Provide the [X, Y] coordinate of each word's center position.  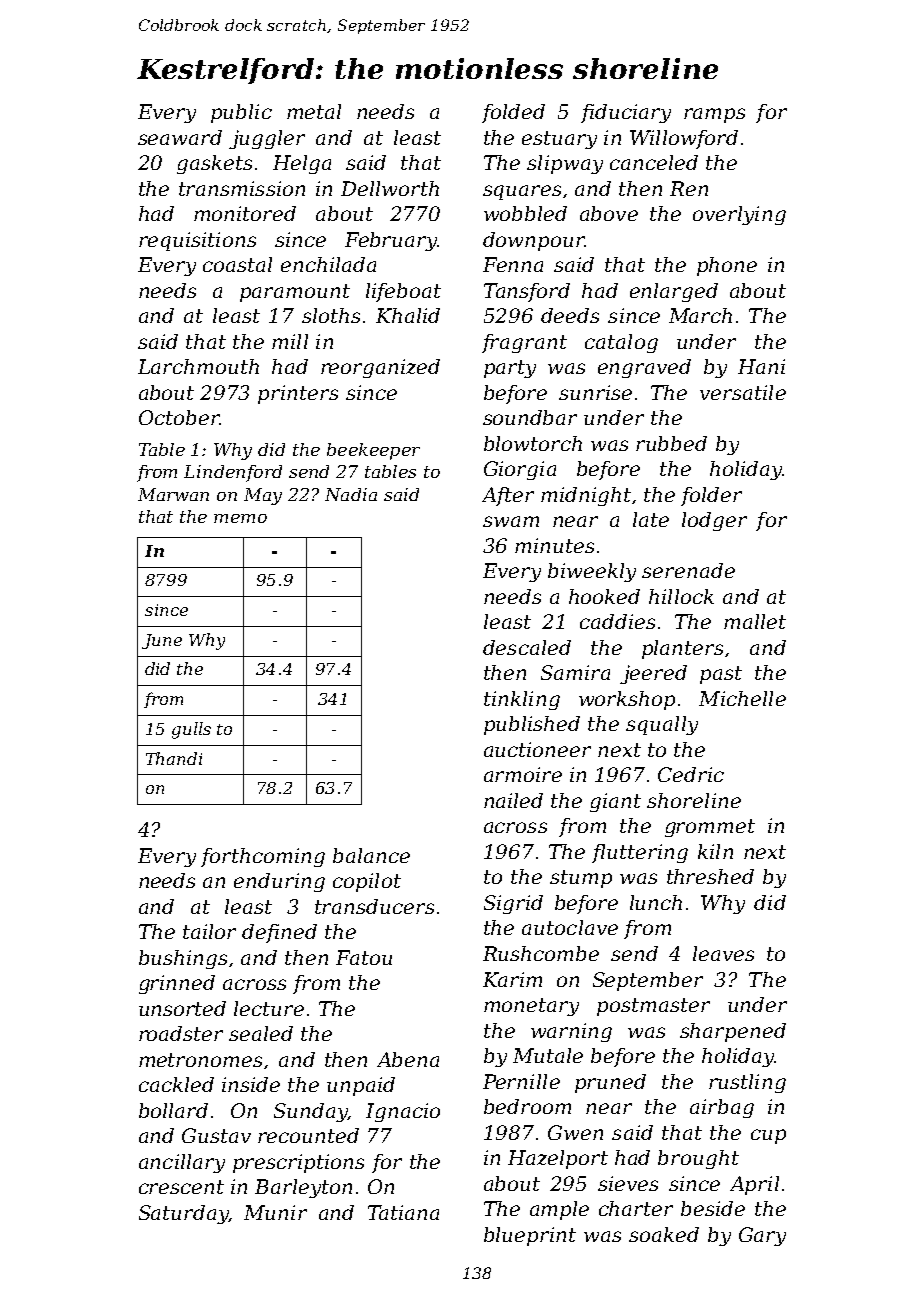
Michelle [742, 698]
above [609, 213]
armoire [523, 774]
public [241, 113]
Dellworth [390, 188]
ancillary [182, 1163]
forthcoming [263, 857]
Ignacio [403, 1112]
